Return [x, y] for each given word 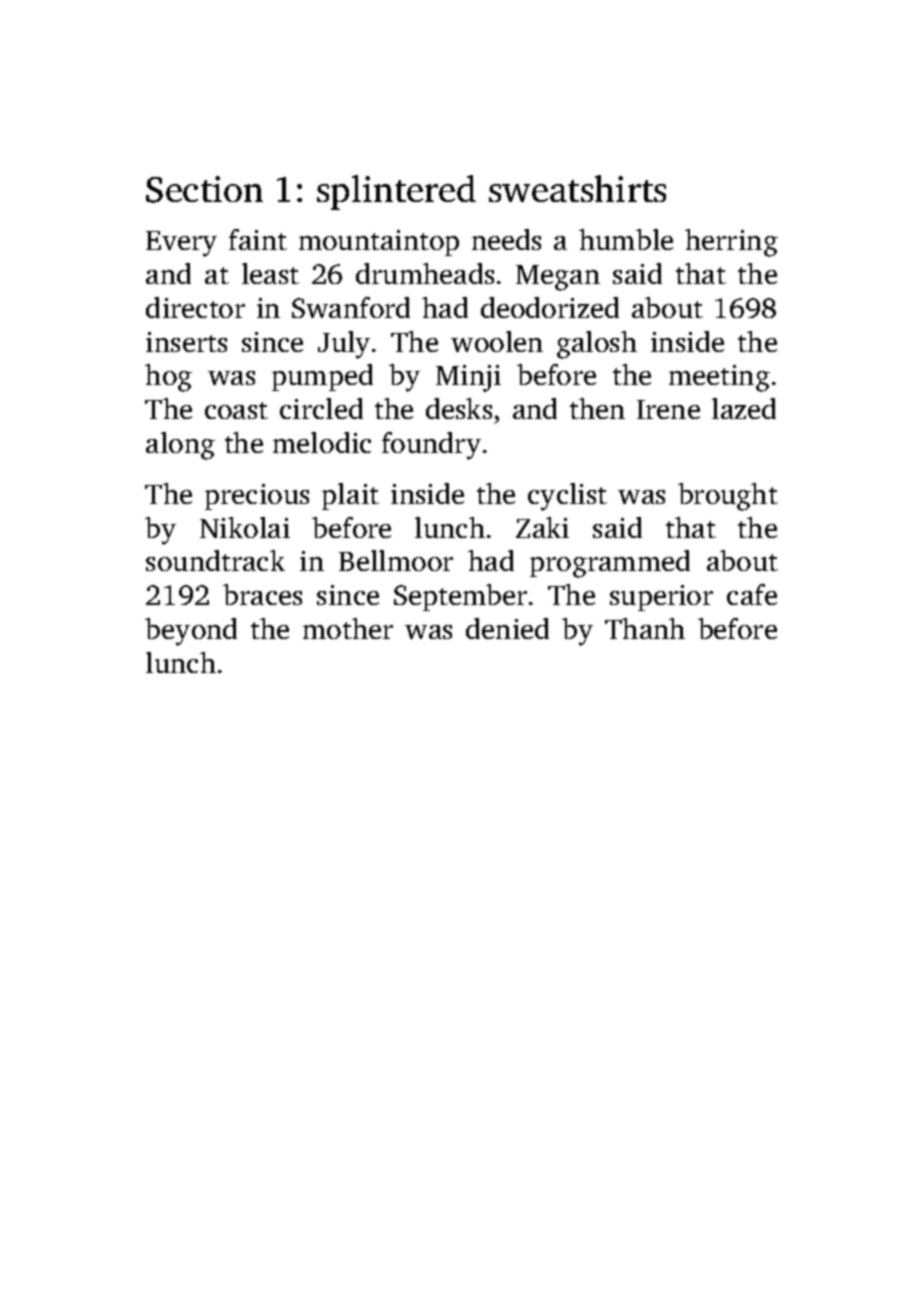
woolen [497, 341]
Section [204, 189]
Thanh [645, 628]
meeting [719, 378]
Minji [468, 378]
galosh [597, 345]
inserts [186, 342]
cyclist [567, 497]
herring [731, 243]
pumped [322, 377]
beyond [191, 632]
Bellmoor [396, 560]
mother [348, 628]
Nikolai [245, 527]
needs [506, 239]
